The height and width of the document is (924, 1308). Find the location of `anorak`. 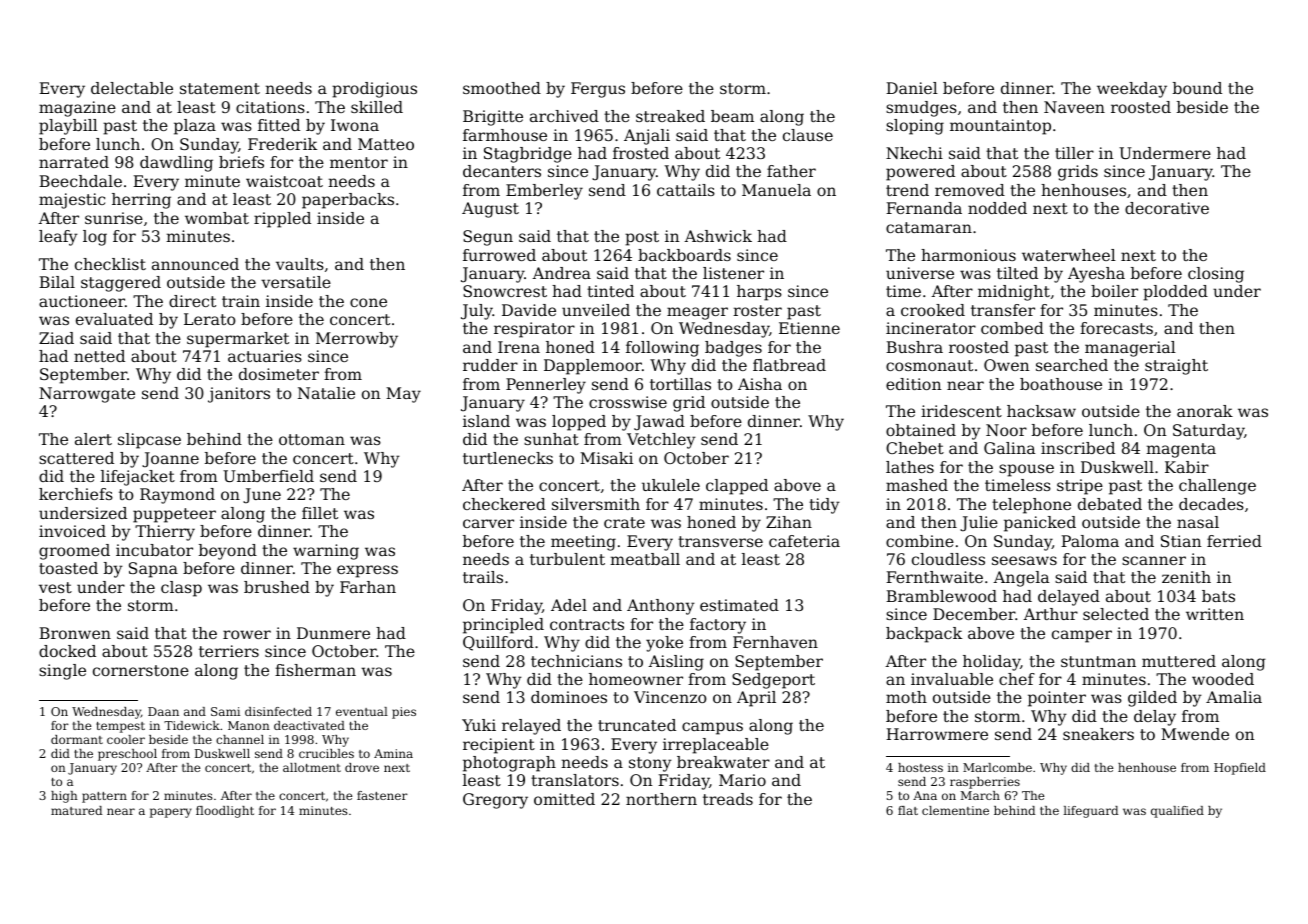

anorak is located at coordinates (1205, 411).
